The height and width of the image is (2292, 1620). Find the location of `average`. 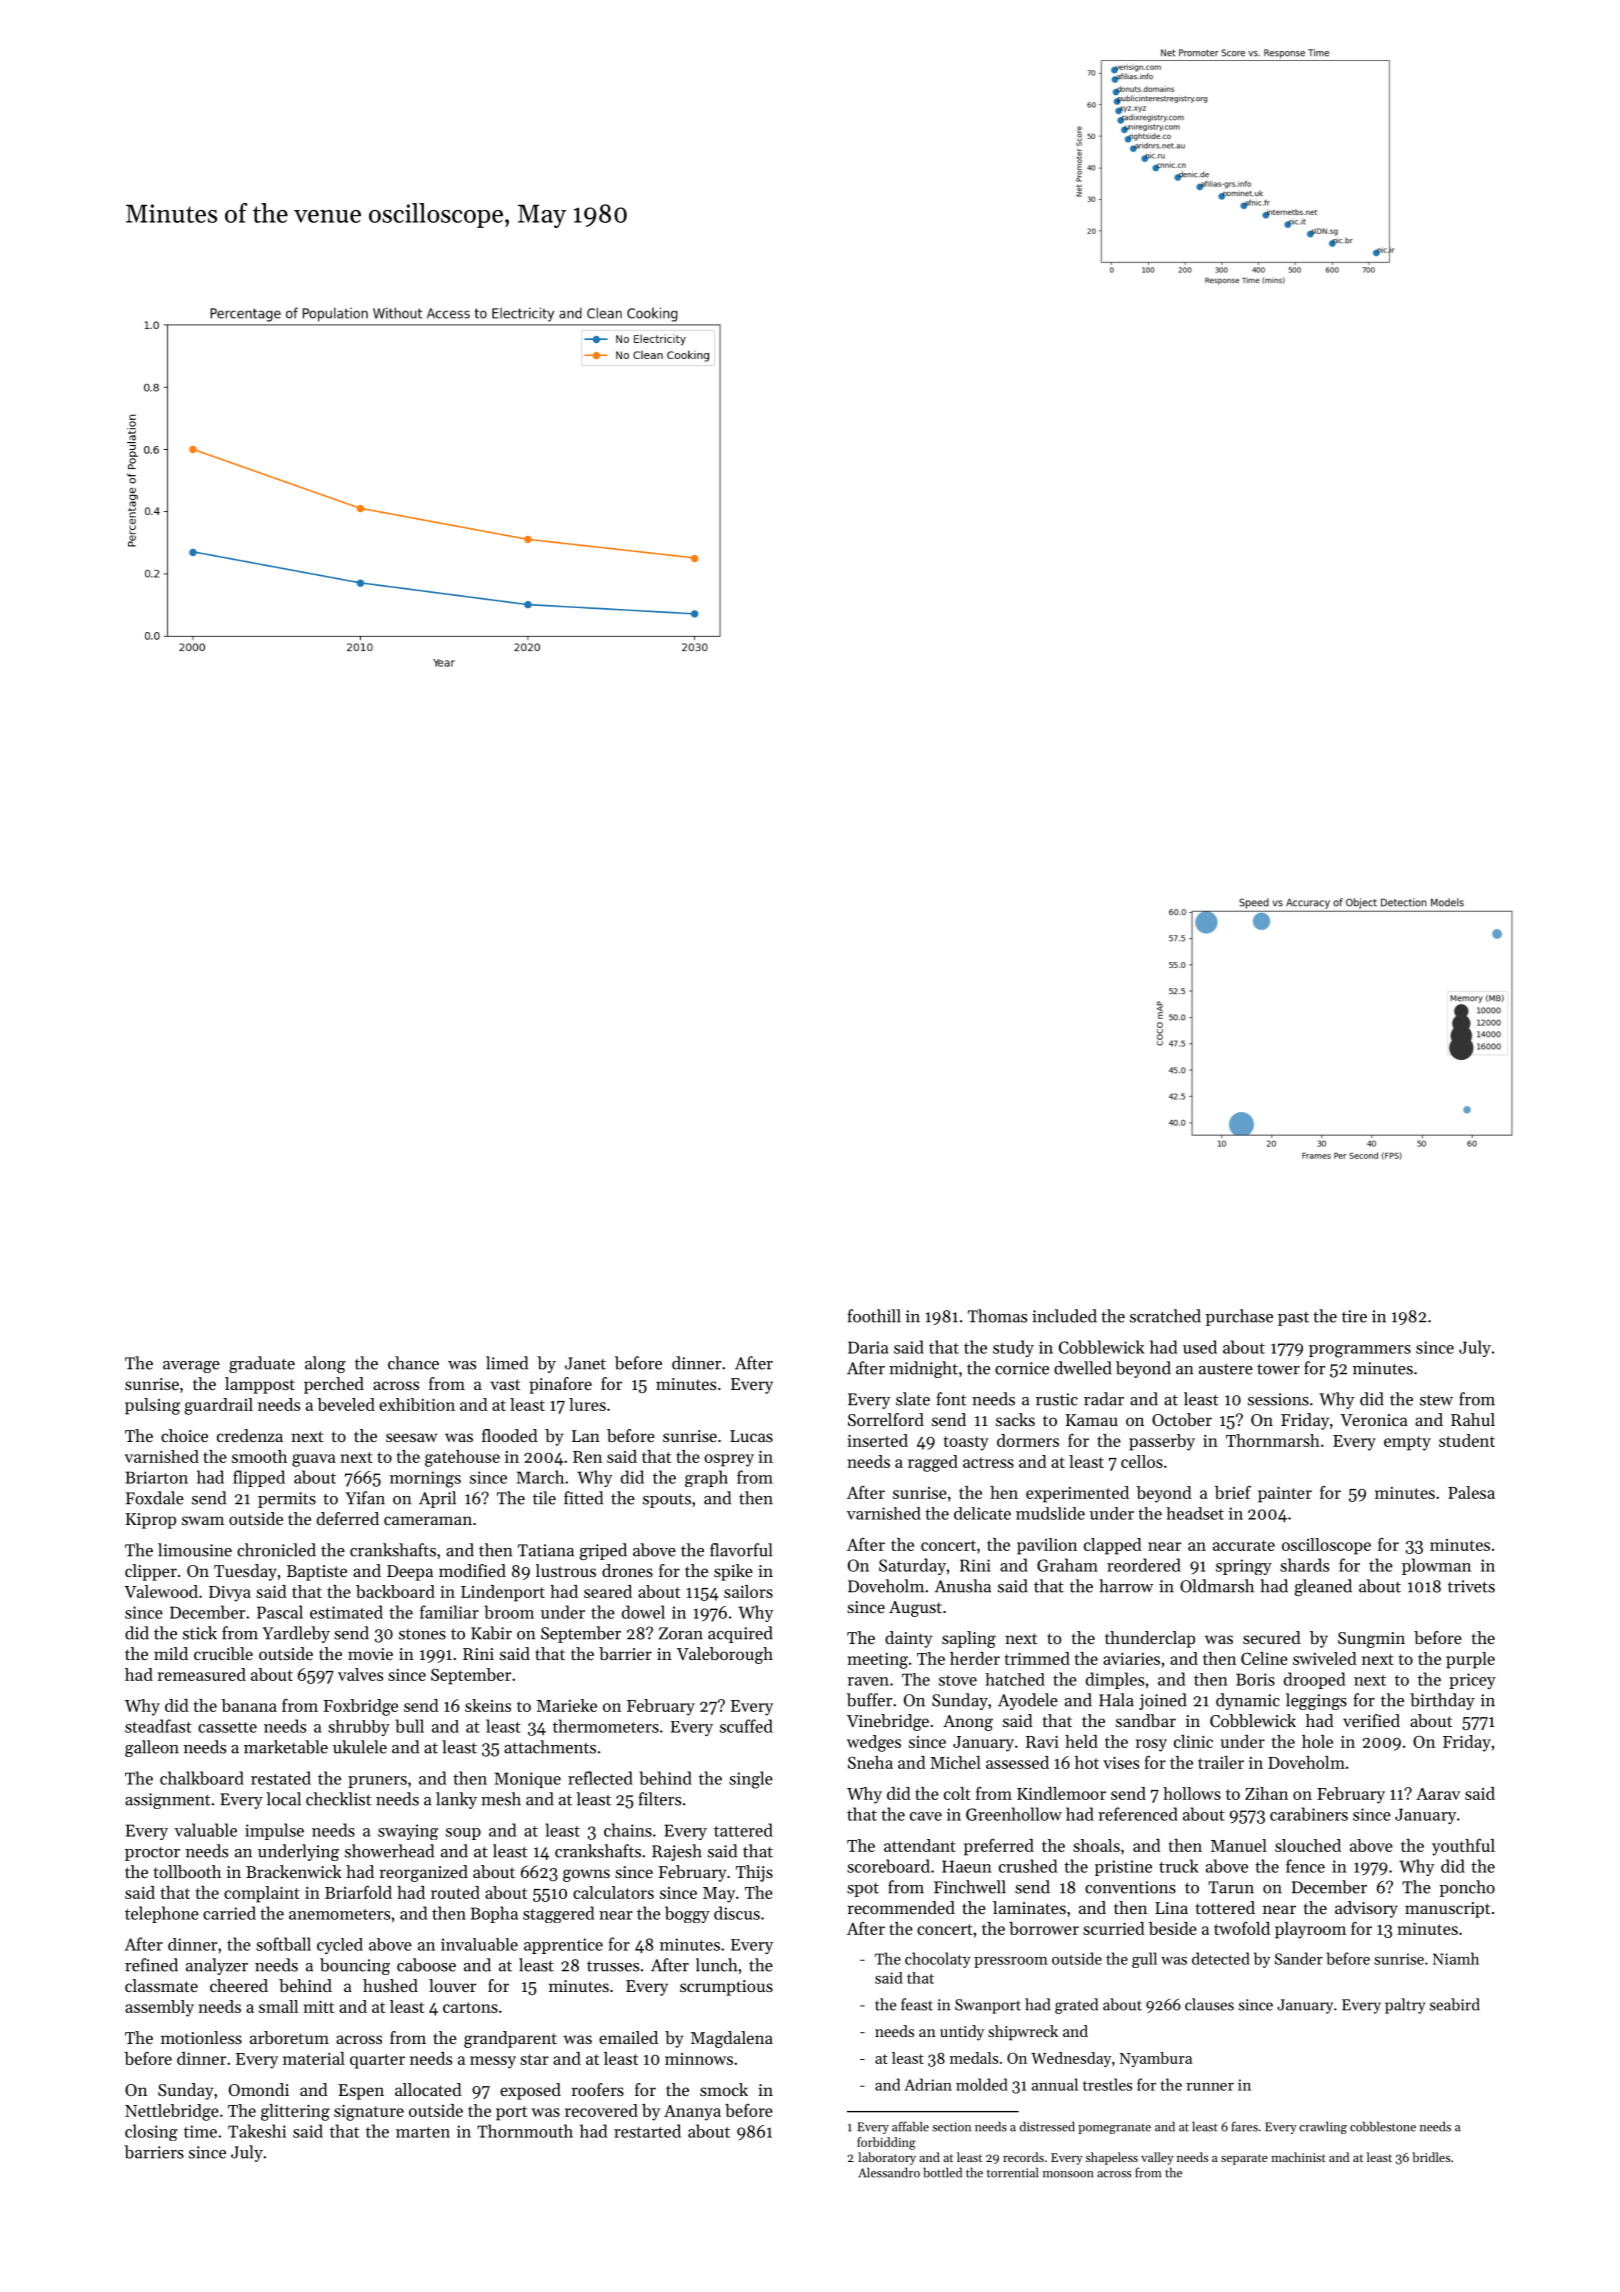

average is located at coordinates (191, 1367).
